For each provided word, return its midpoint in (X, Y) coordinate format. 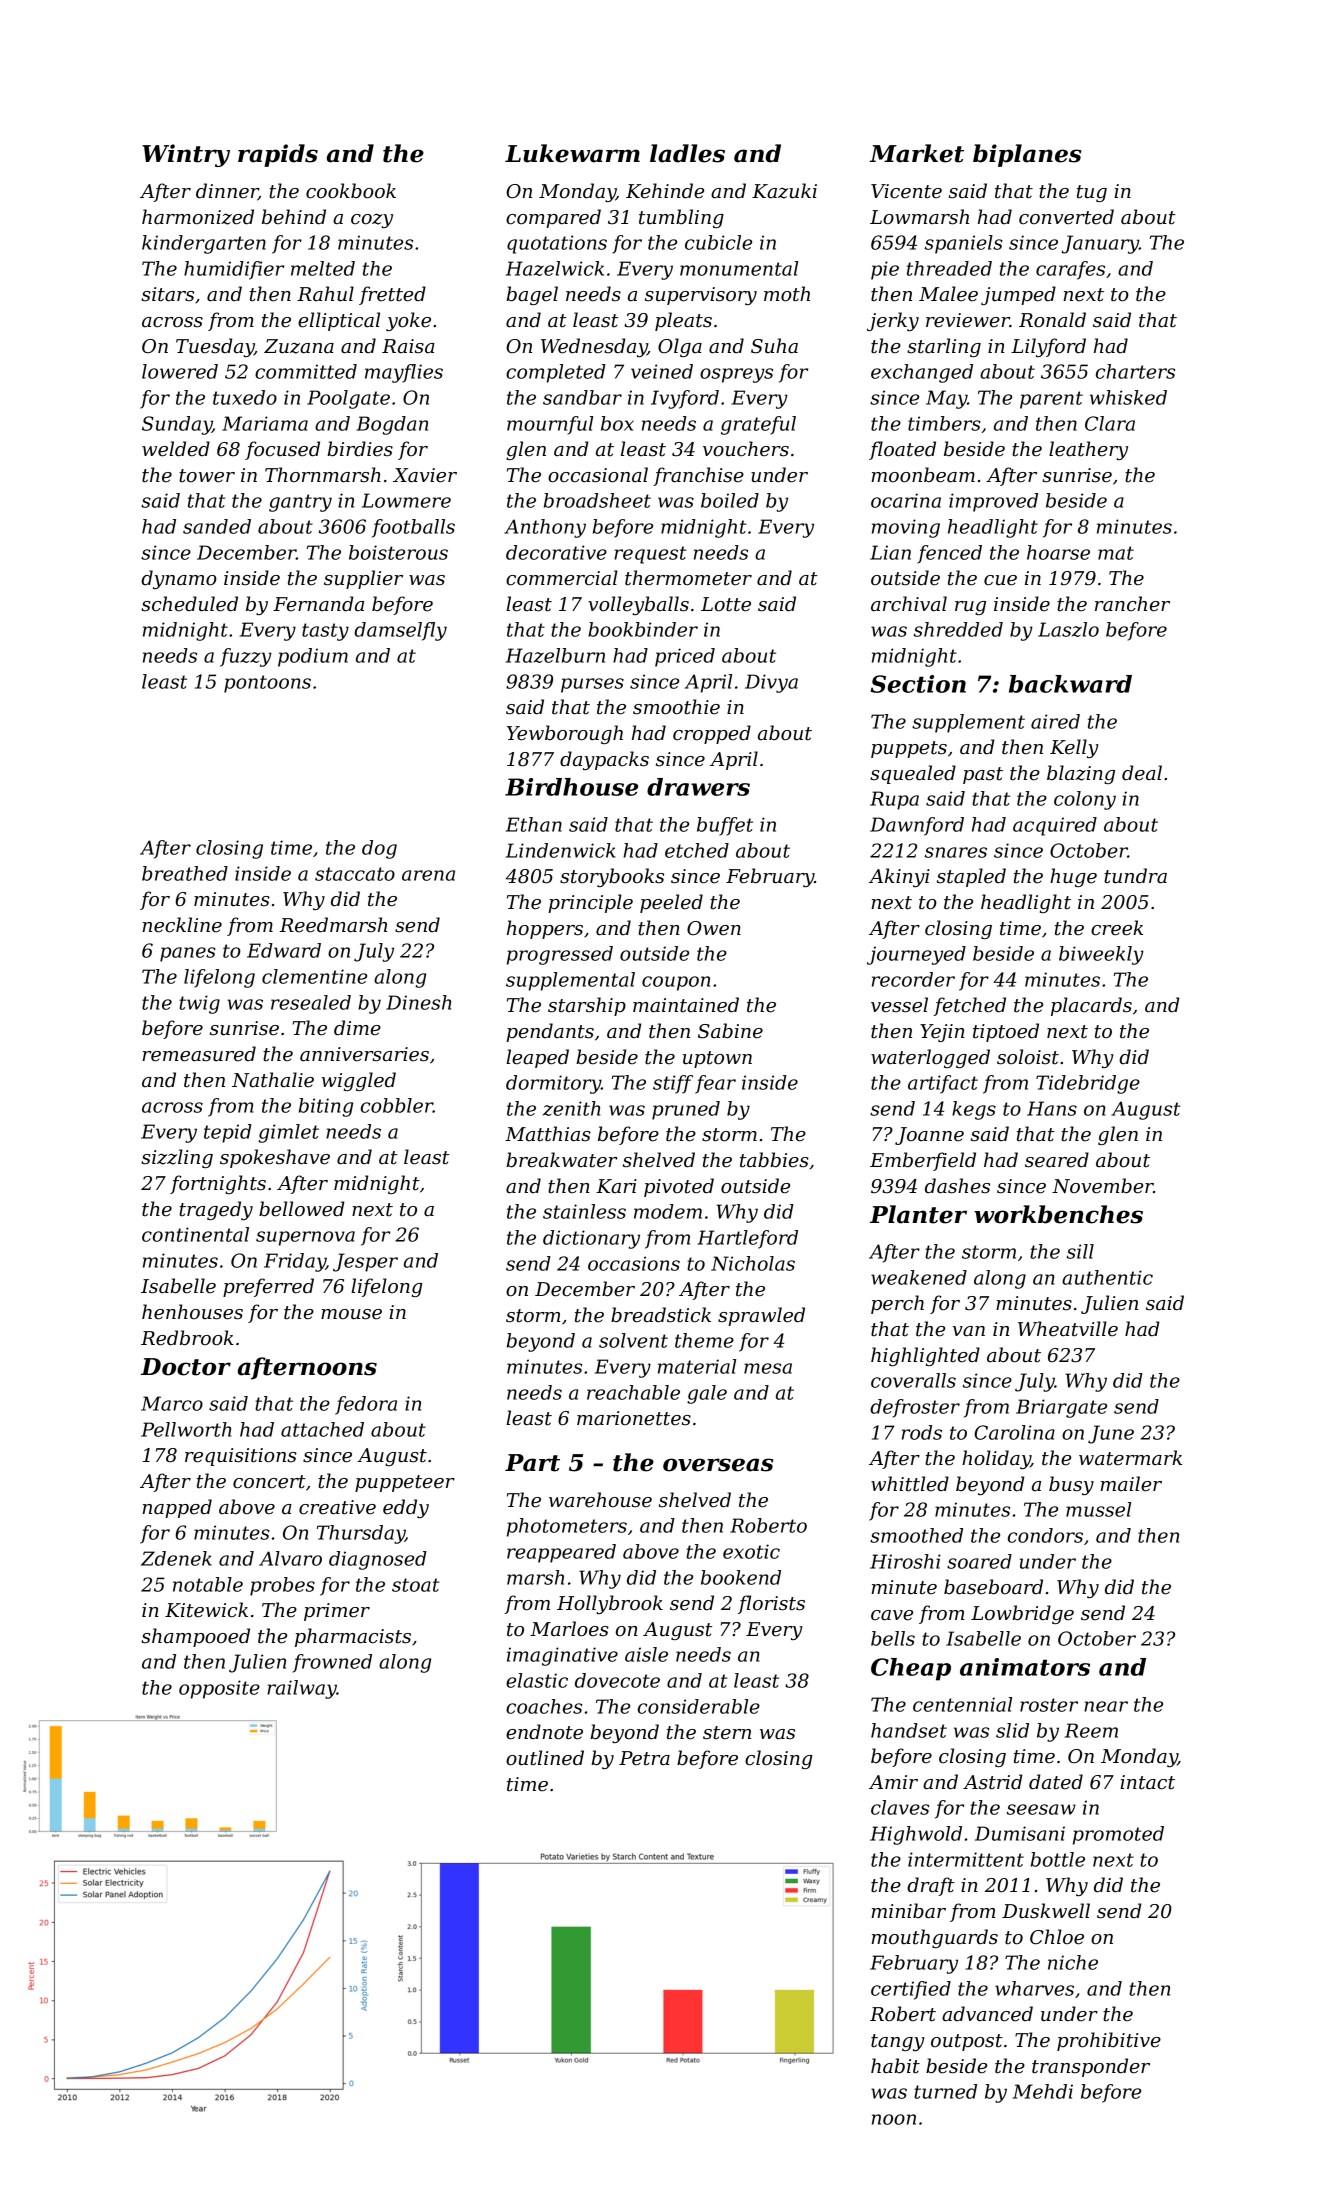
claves (900, 1807)
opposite (219, 1689)
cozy (372, 220)
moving (906, 528)
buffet (725, 826)
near (1106, 1706)
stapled (971, 877)
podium (313, 657)
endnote (544, 1732)
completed (556, 373)
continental (195, 1234)
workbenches (1058, 1214)
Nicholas (753, 1263)
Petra (644, 1758)
